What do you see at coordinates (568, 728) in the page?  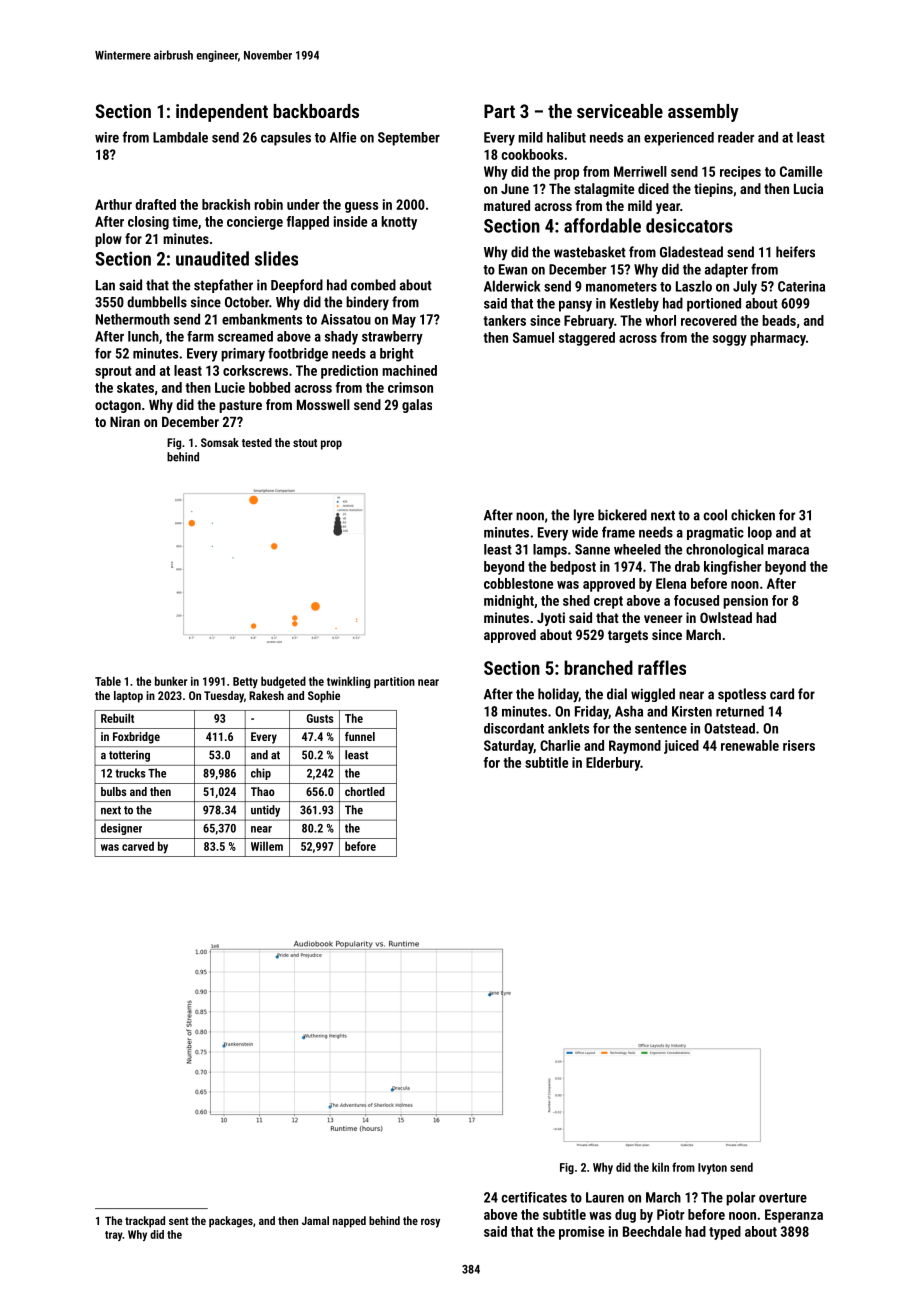 I see `anklets` at bounding box center [568, 728].
